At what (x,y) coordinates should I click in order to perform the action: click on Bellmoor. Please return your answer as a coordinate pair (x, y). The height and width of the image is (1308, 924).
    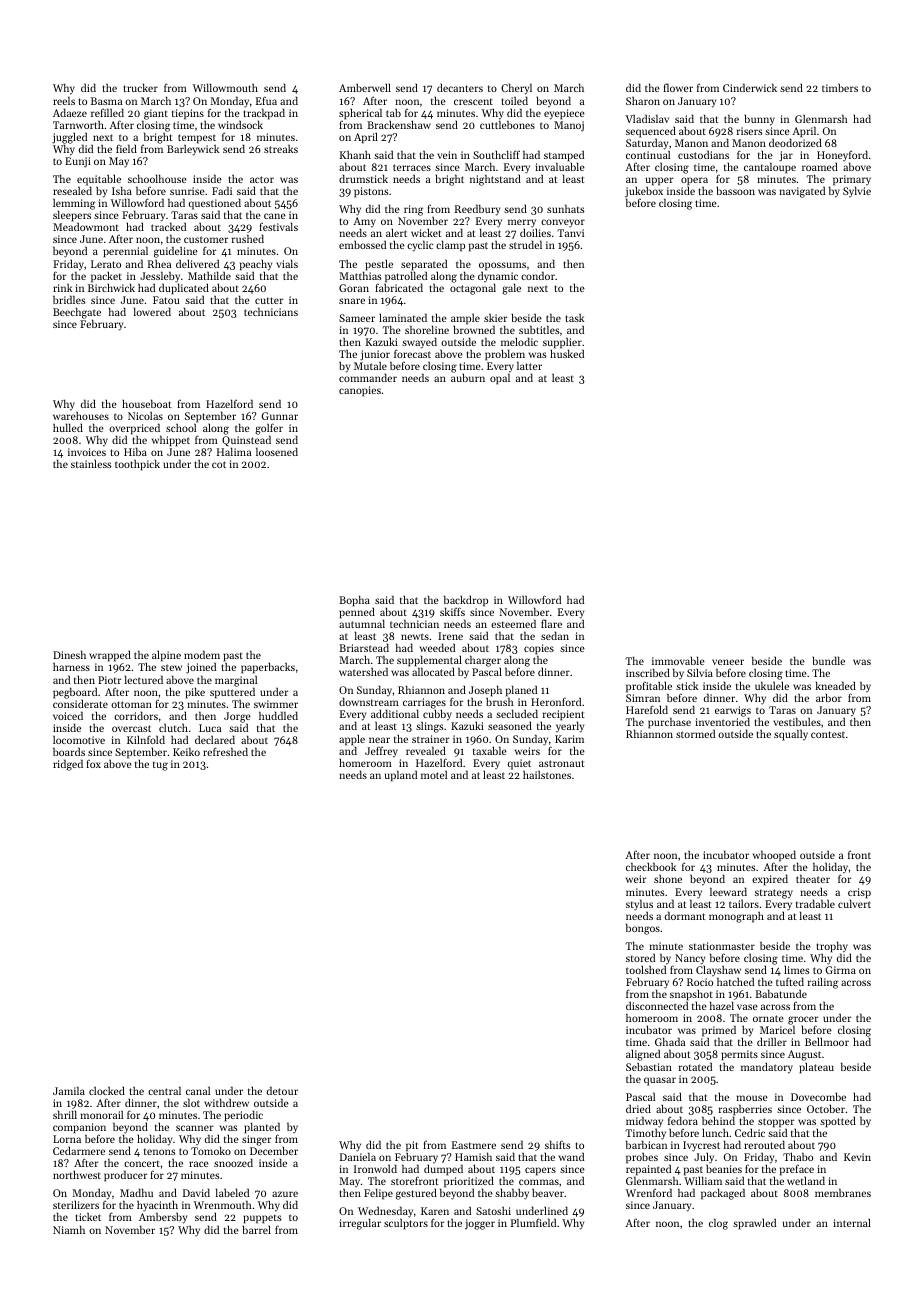
    Looking at the image, I should click on (827, 1041).
